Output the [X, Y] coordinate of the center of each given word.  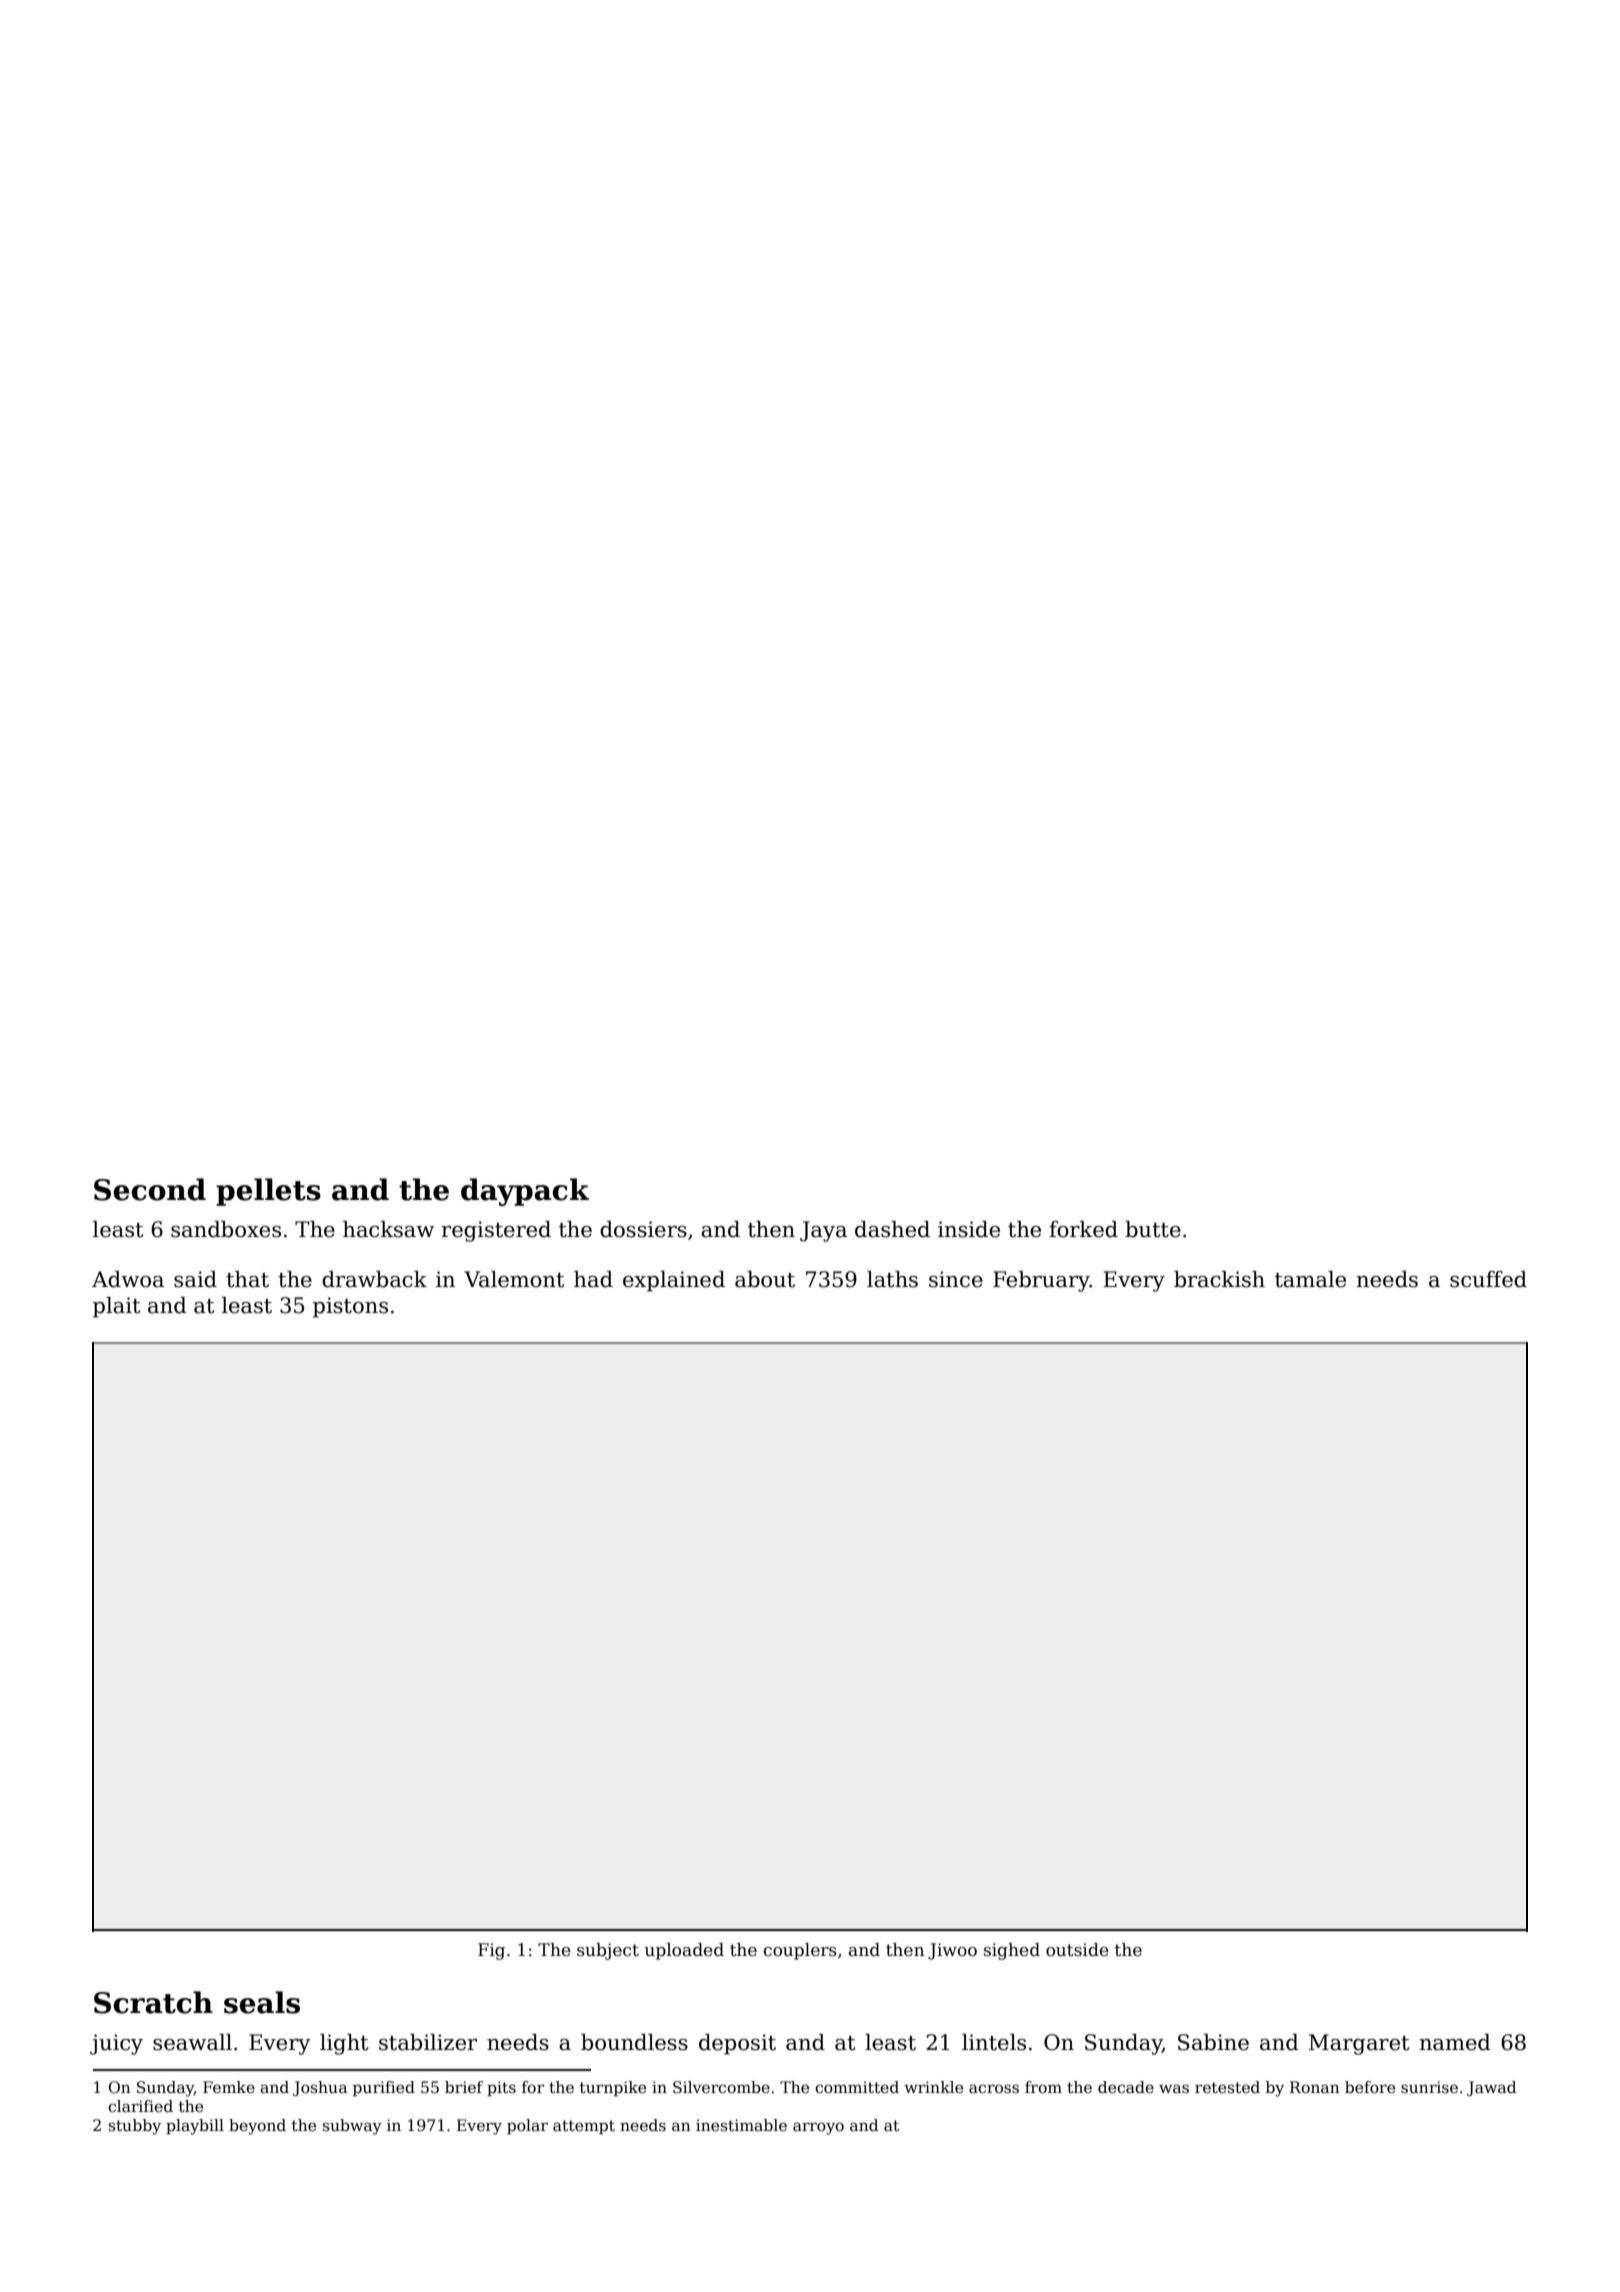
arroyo [818, 2128]
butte [1153, 1229]
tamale [1310, 1279]
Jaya [823, 1231]
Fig [491, 1951]
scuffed [1488, 1279]
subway [352, 2127]
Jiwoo [952, 1951]
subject [608, 1951]
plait [116, 1307]
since [956, 1279]
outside [1077, 1950]
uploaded [684, 1951]
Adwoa [128, 1279]
